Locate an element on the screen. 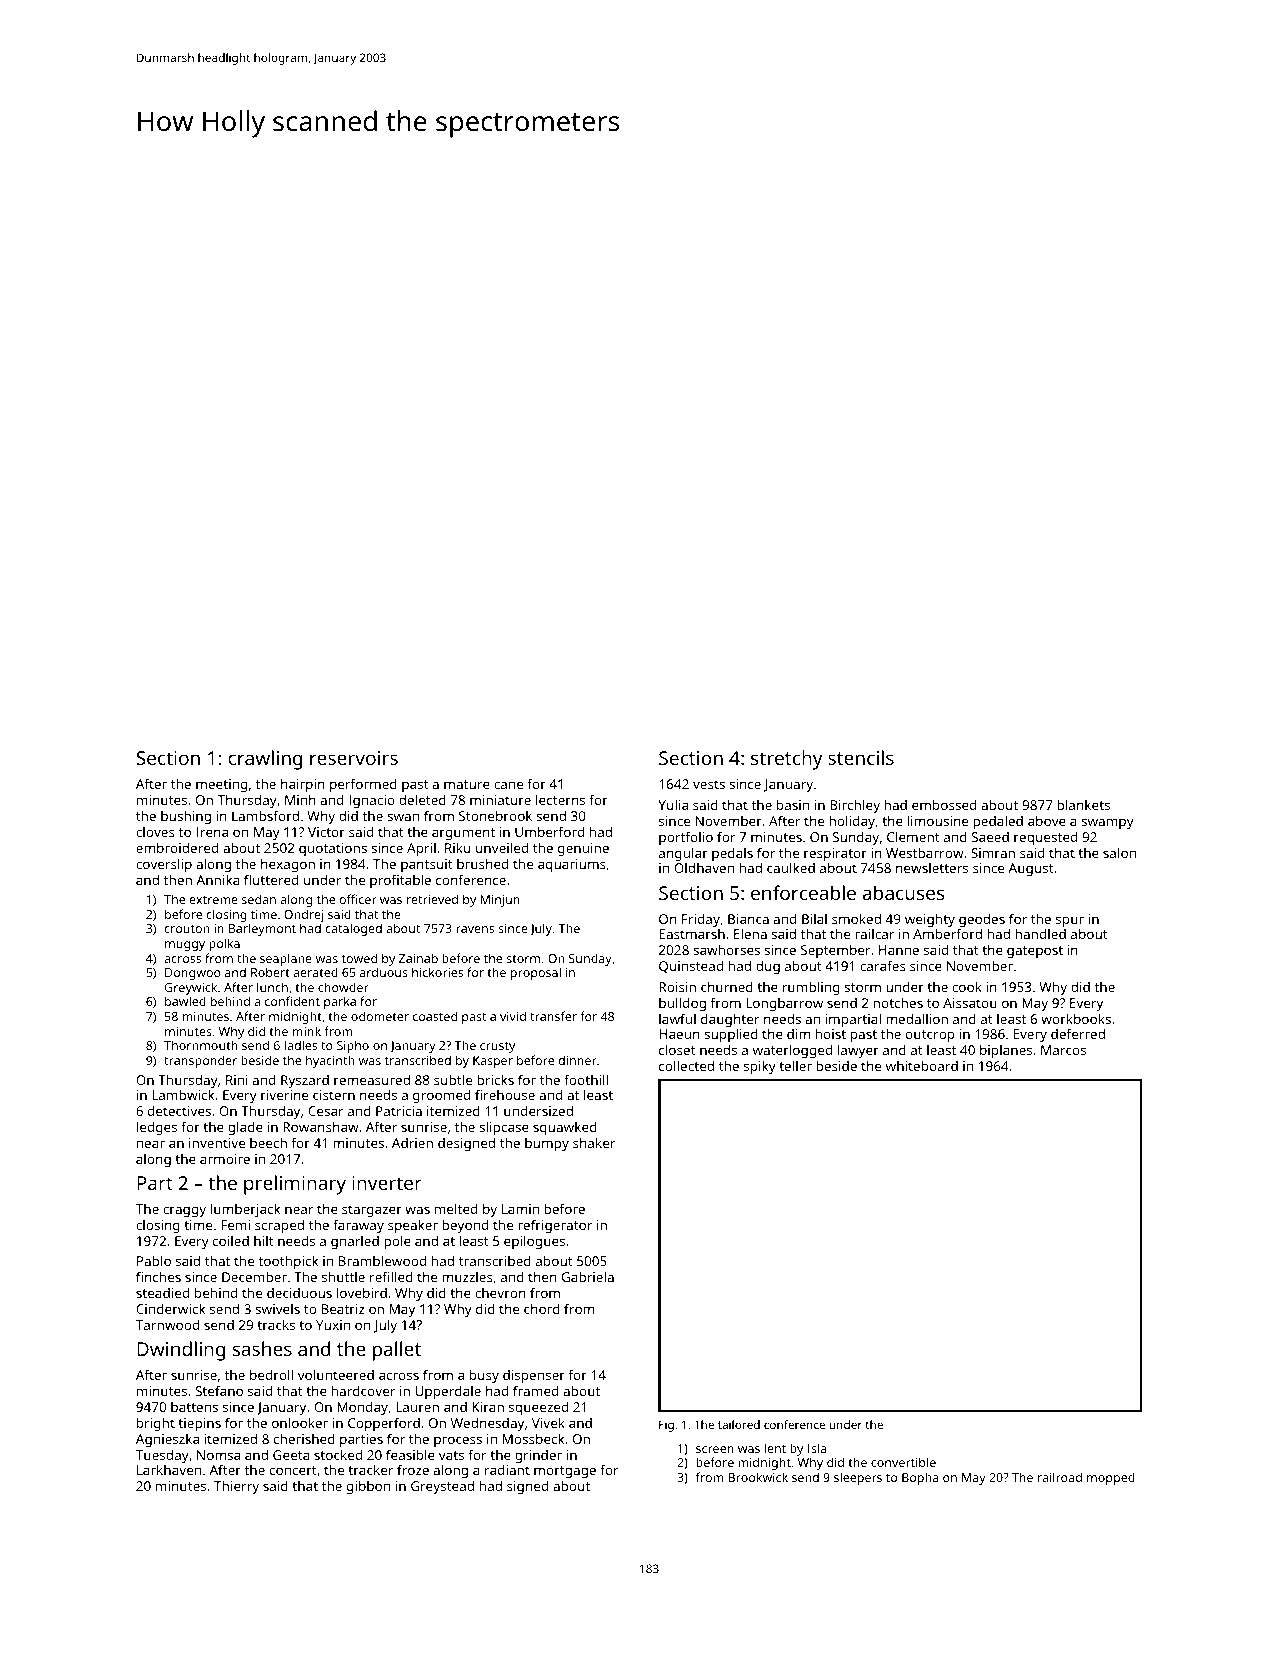  stretchy is located at coordinates (786, 760).
